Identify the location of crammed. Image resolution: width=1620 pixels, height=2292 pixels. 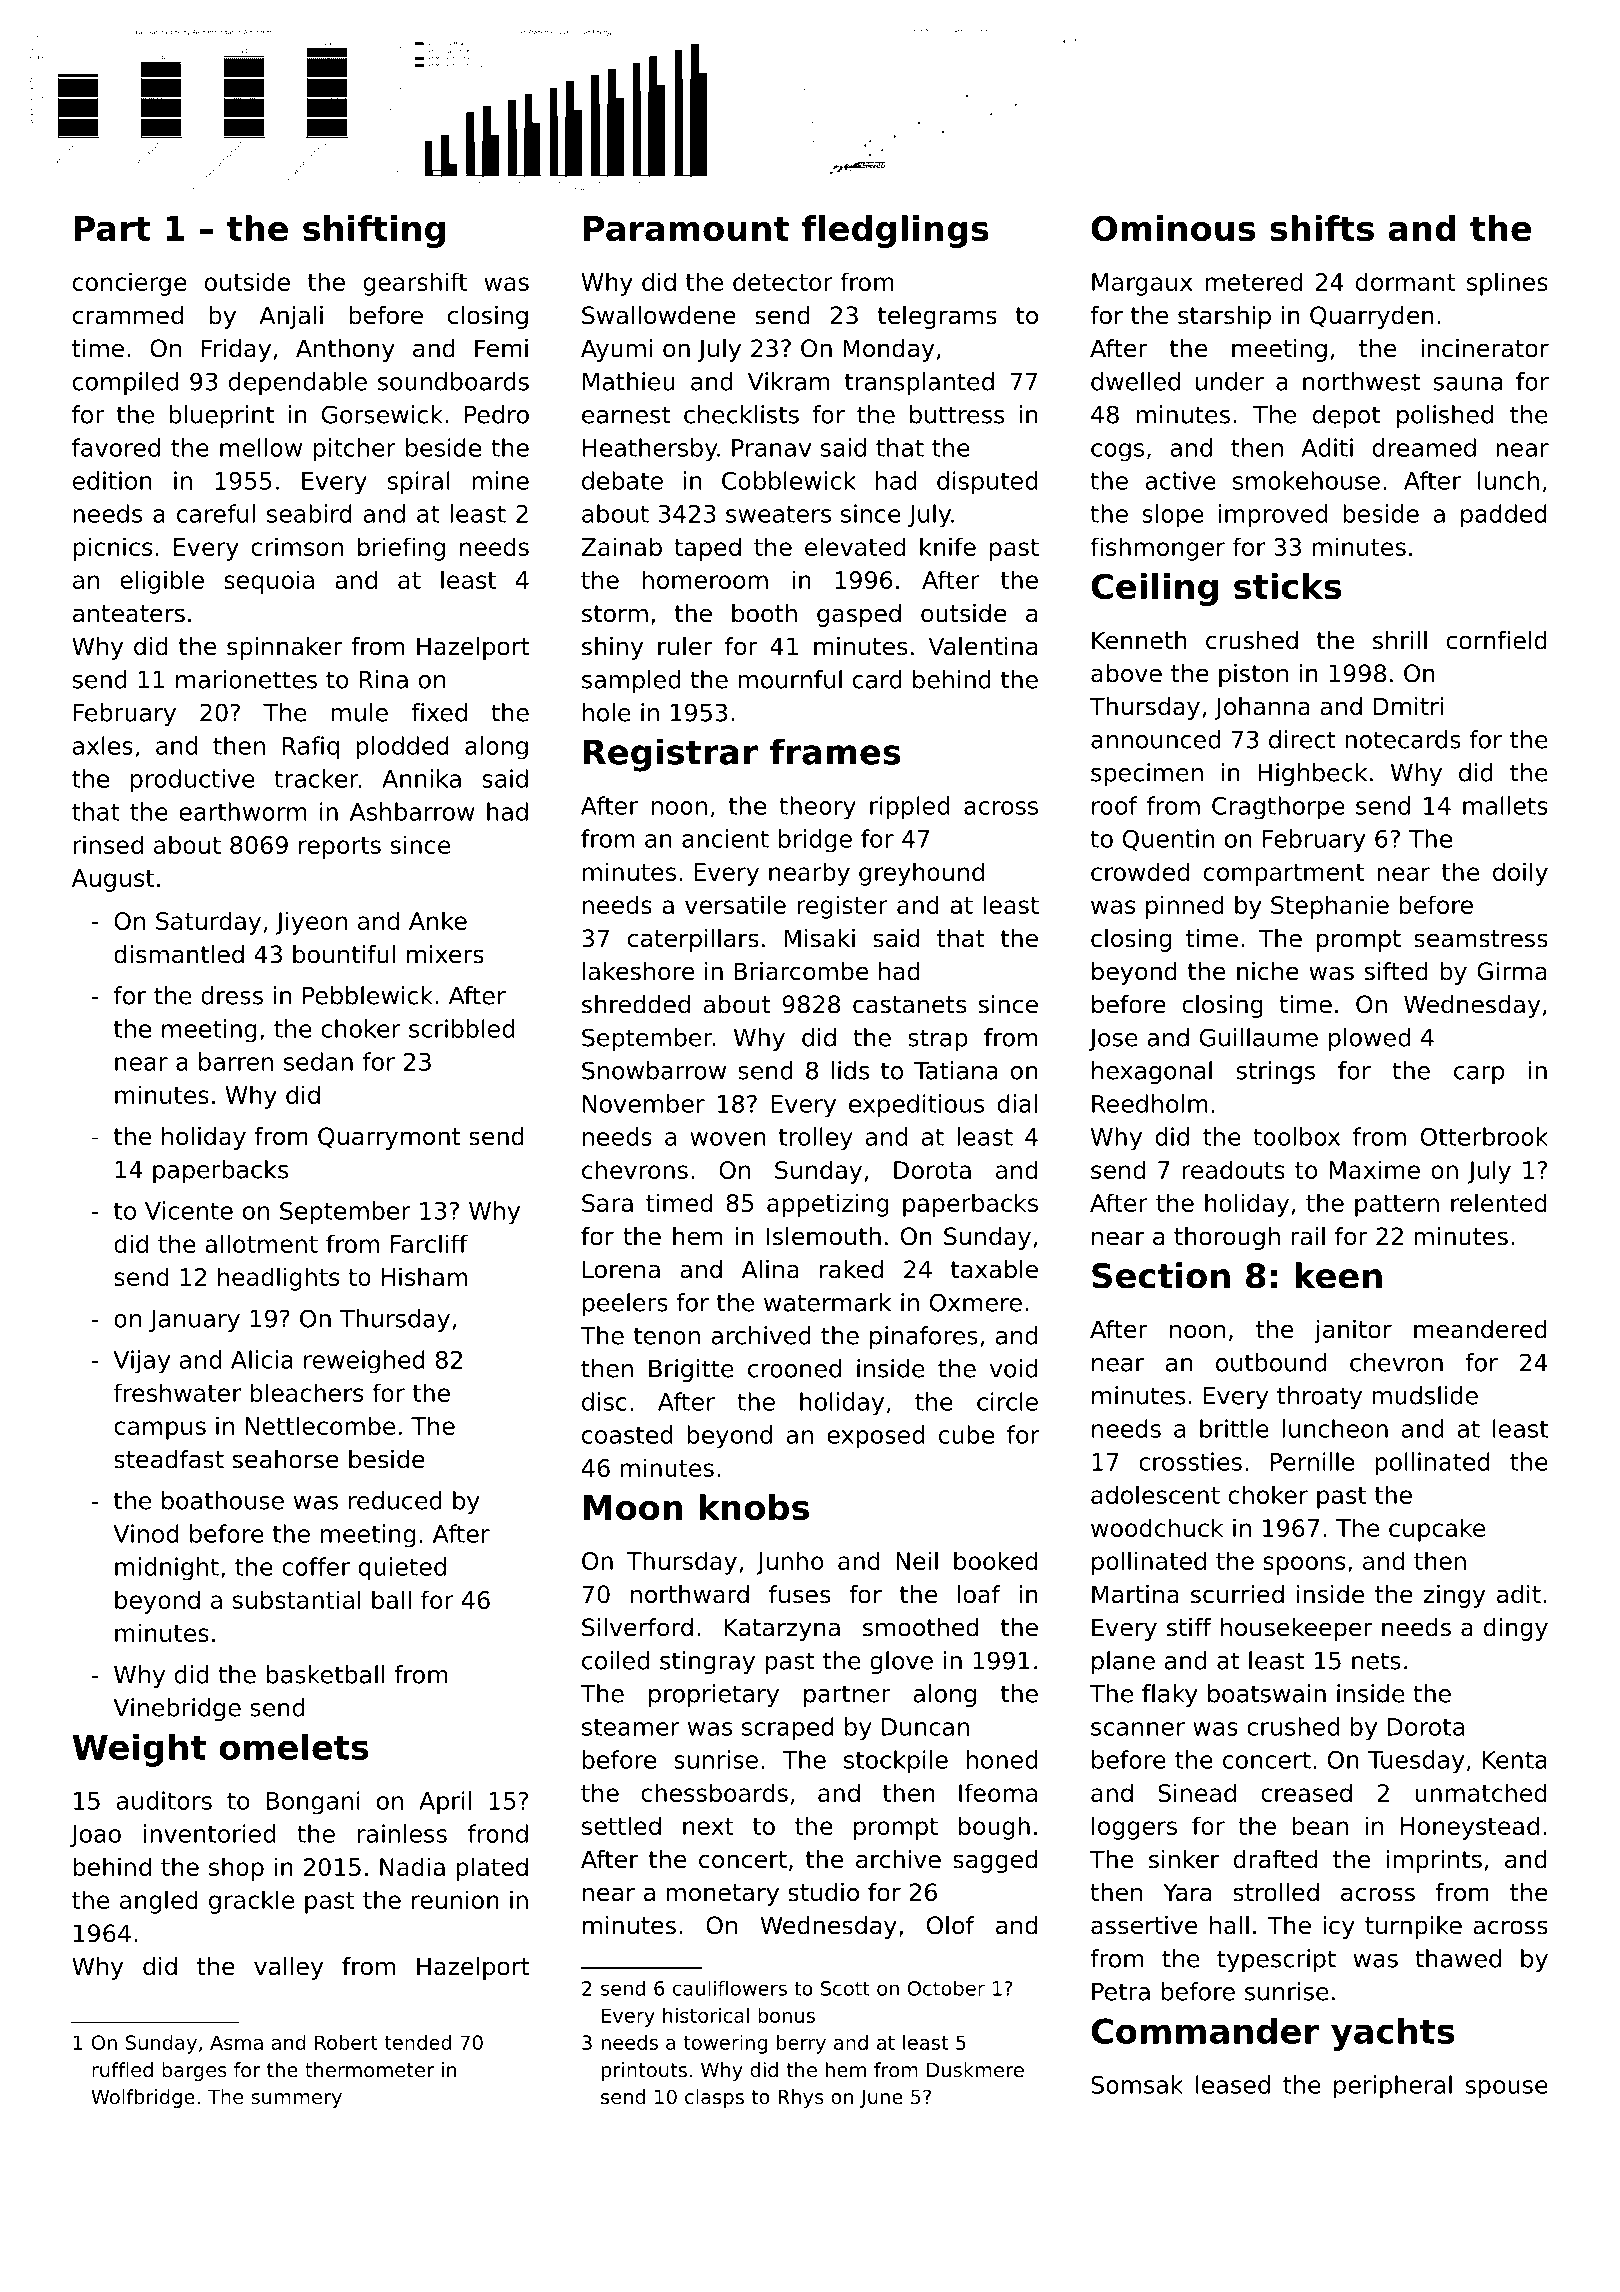
(128, 315).
